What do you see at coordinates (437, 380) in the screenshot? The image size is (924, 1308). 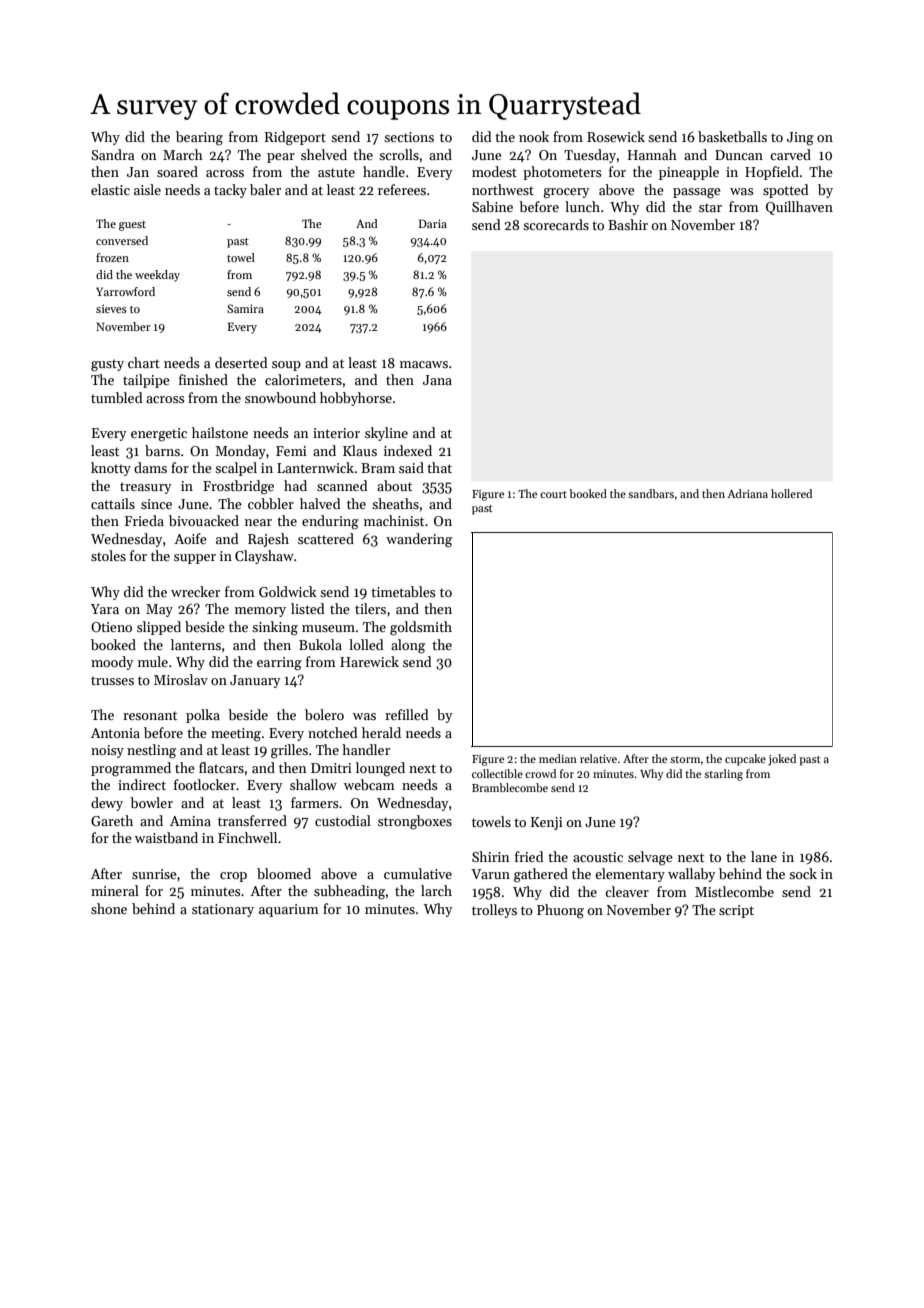 I see `Jana` at bounding box center [437, 380].
